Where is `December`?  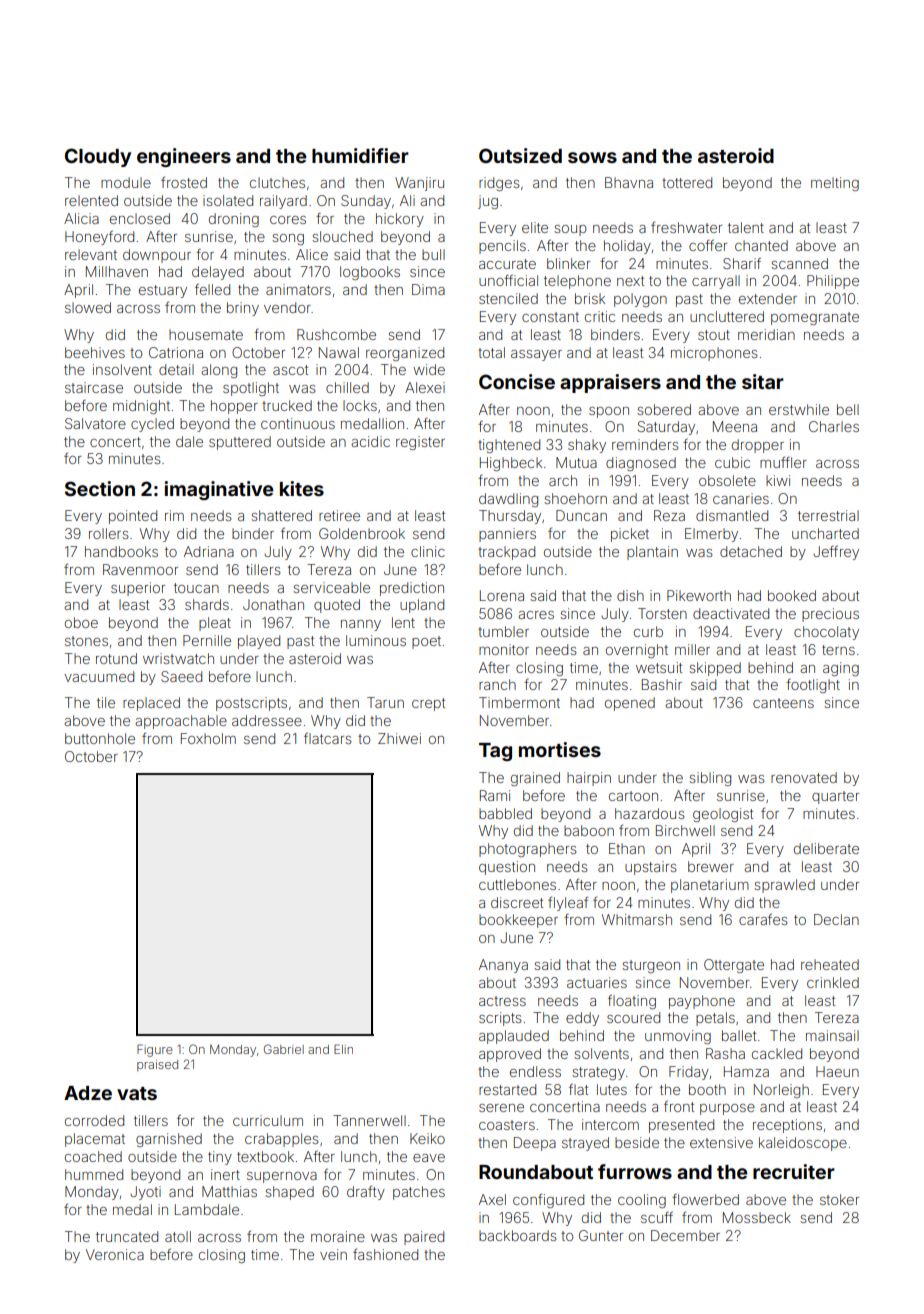
December is located at coordinates (685, 1235).
